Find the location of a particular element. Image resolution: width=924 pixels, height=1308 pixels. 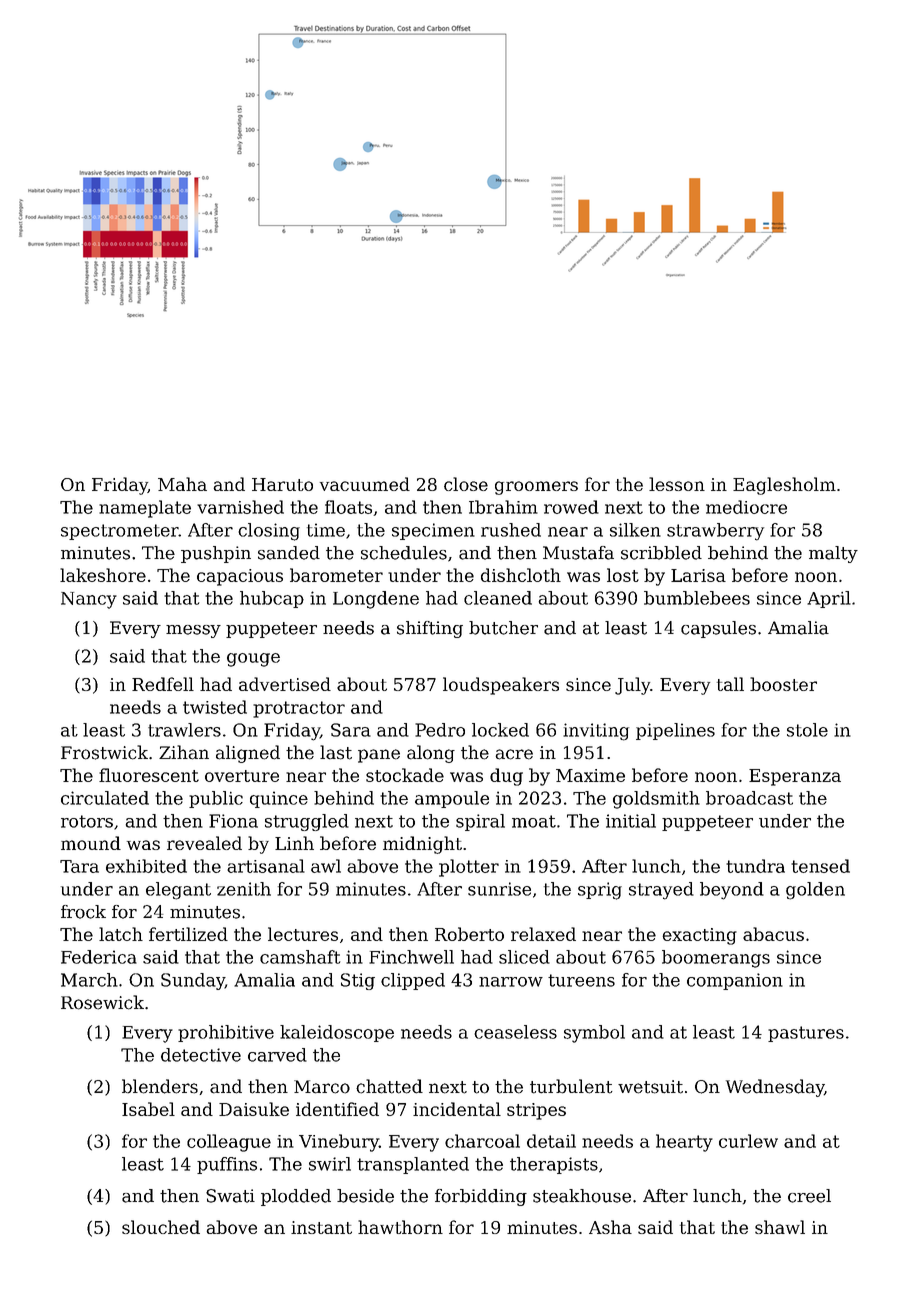

capsules is located at coordinates (718, 629).
